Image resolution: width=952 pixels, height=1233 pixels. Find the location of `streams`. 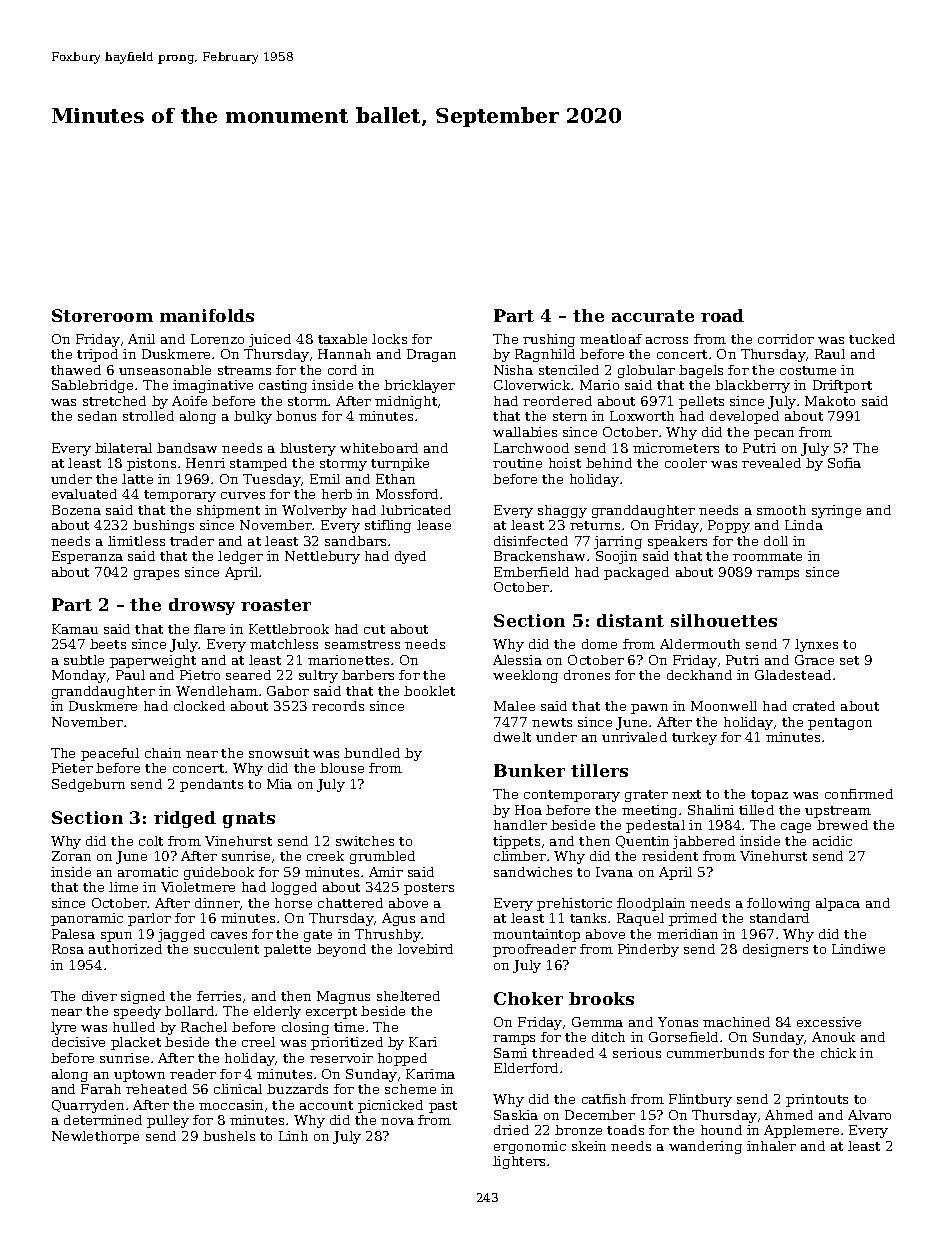

streams is located at coordinates (244, 370).
